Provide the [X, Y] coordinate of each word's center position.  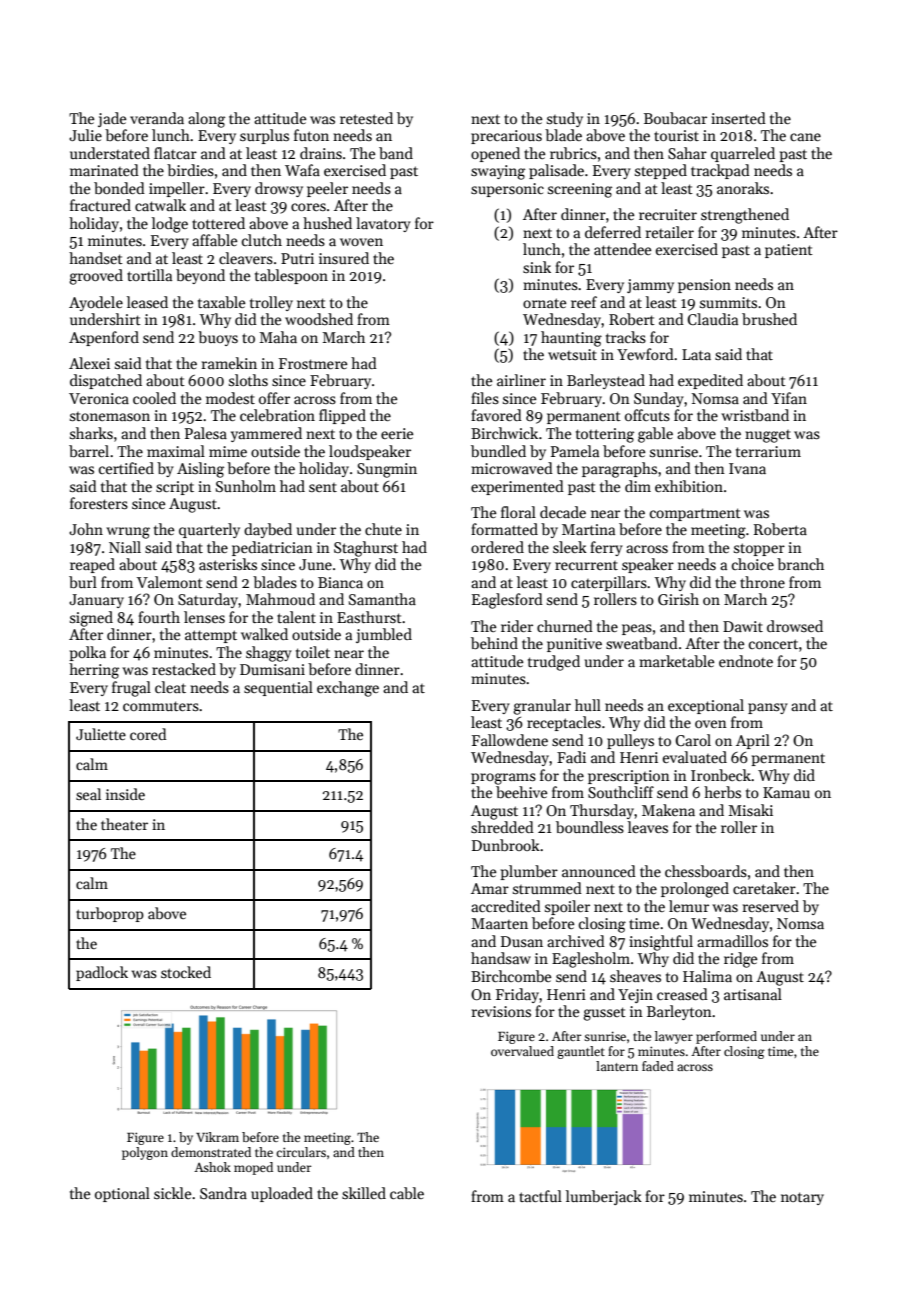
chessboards [706, 871]
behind [494, 643]
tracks [626, 337]
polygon [145, 1153]
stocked [186, 972]
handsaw [501, 958]
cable [407, 1193]
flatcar [175, 153]
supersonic [507, 190]
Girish [678, 599]
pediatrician [272, 548]
